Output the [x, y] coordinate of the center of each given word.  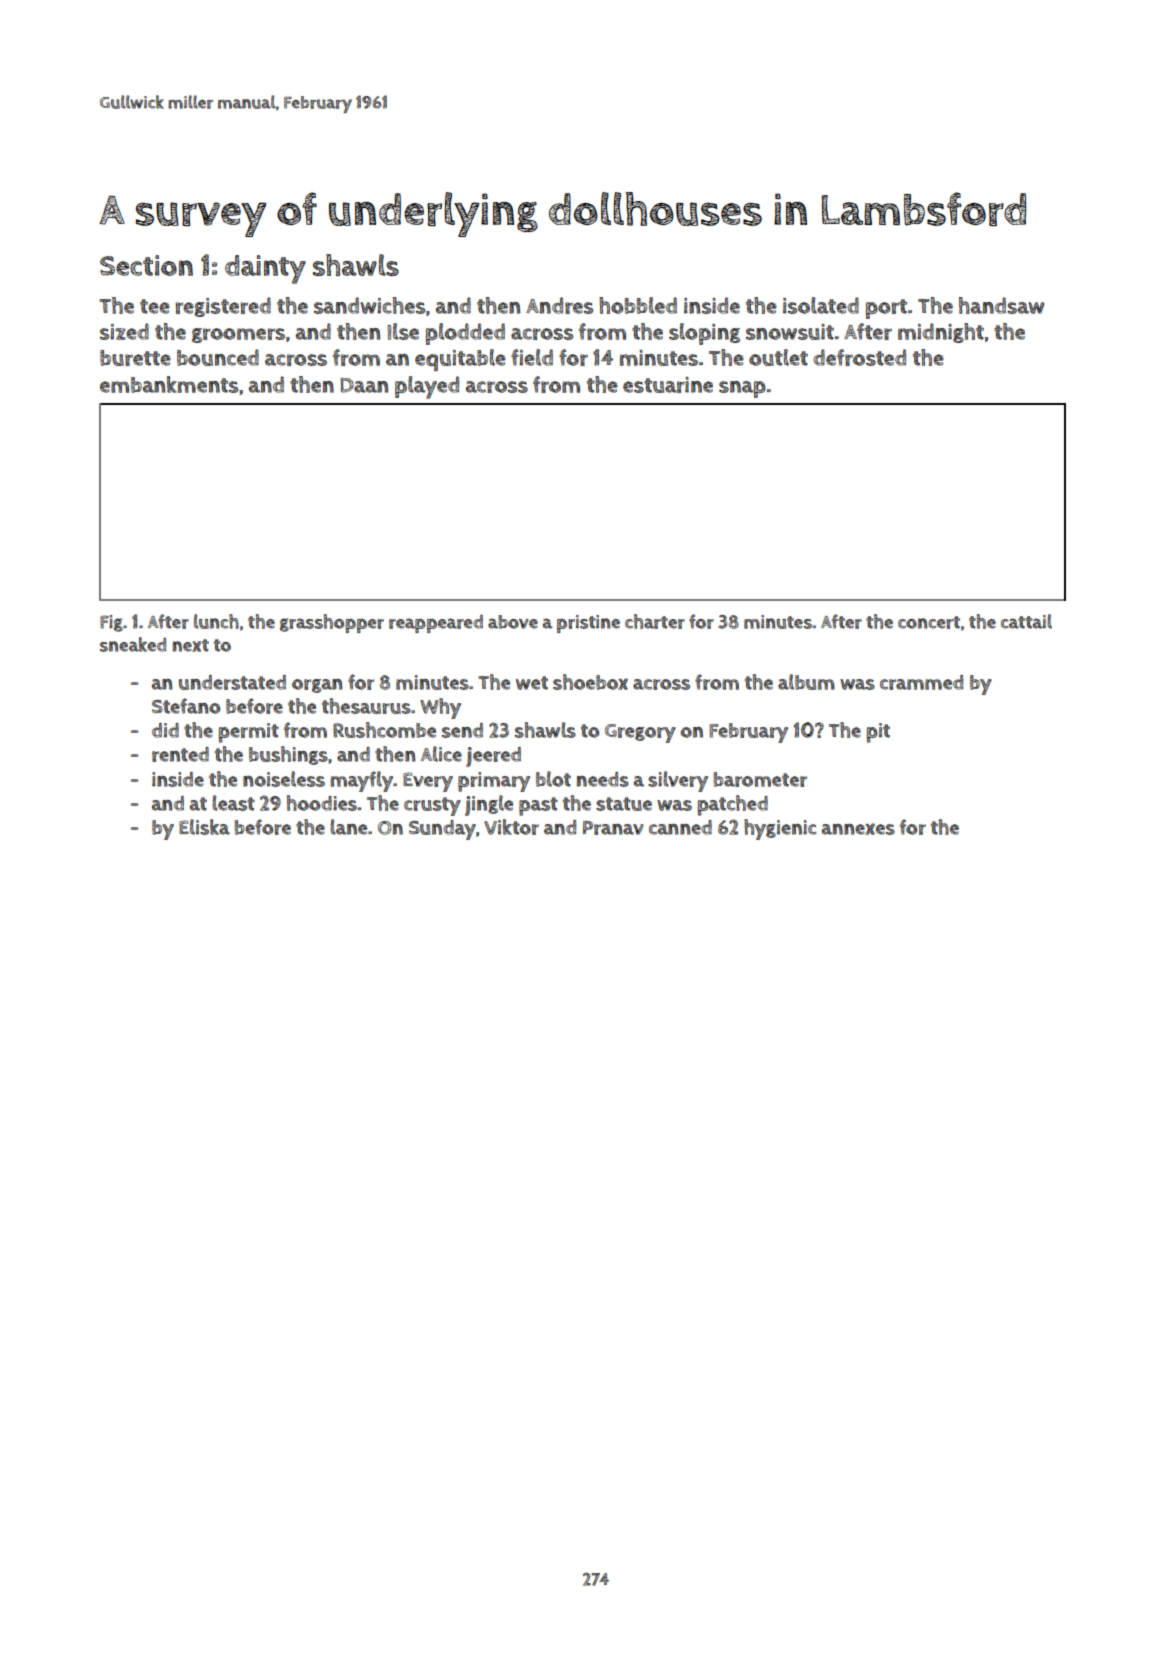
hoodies [322, 803]
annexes [858, 829]
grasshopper [332, 623]
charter [655, 621]
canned [680, 827]
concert [929, 622]
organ [317, 686]
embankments [169, 384]
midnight [941, 333]
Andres [559, 305]
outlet [778, 357]
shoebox [590, 682]
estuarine [668, 385]
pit [878, 733]
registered [223, 307]
